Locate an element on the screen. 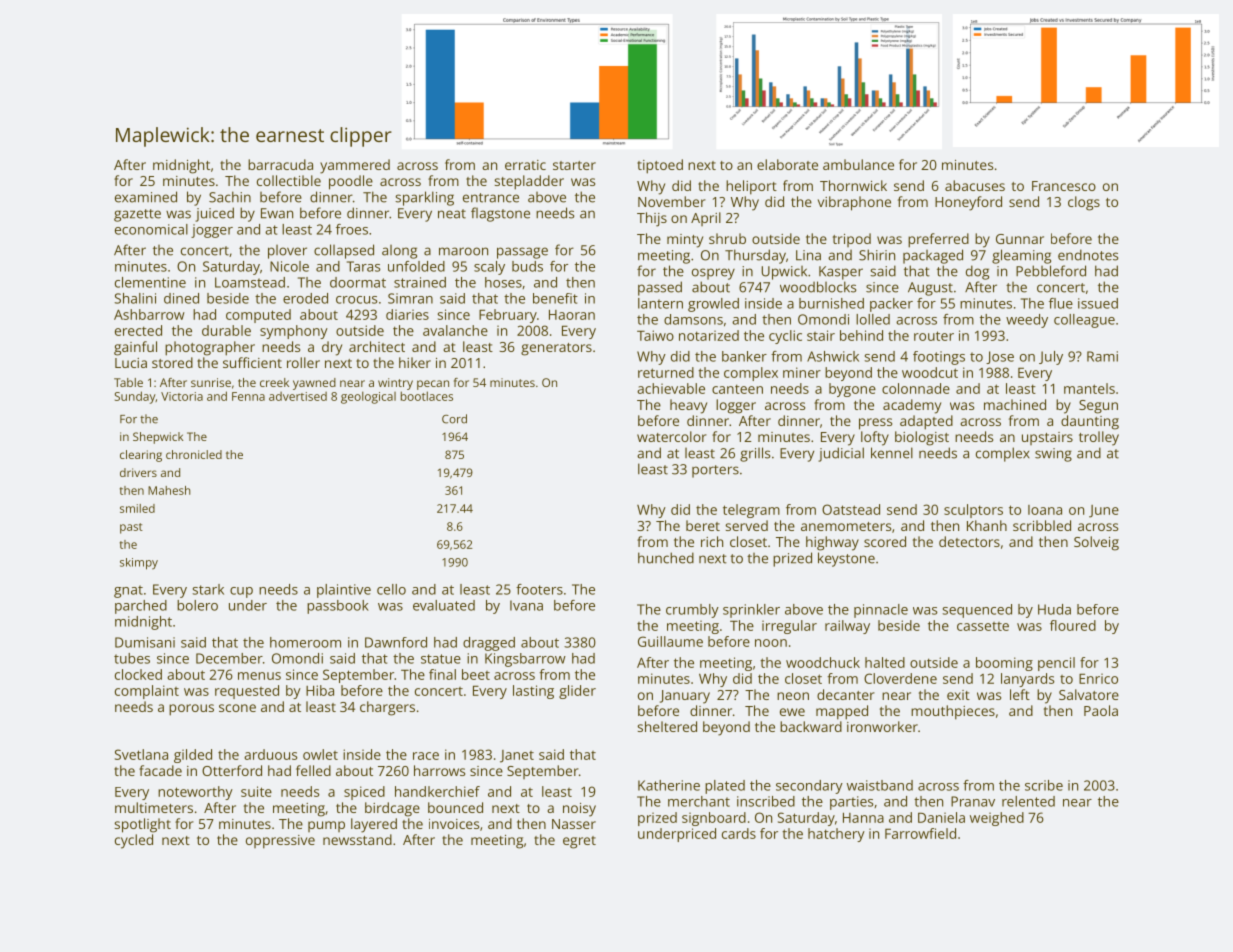  ambulance is located at coordinates (858, 164).
